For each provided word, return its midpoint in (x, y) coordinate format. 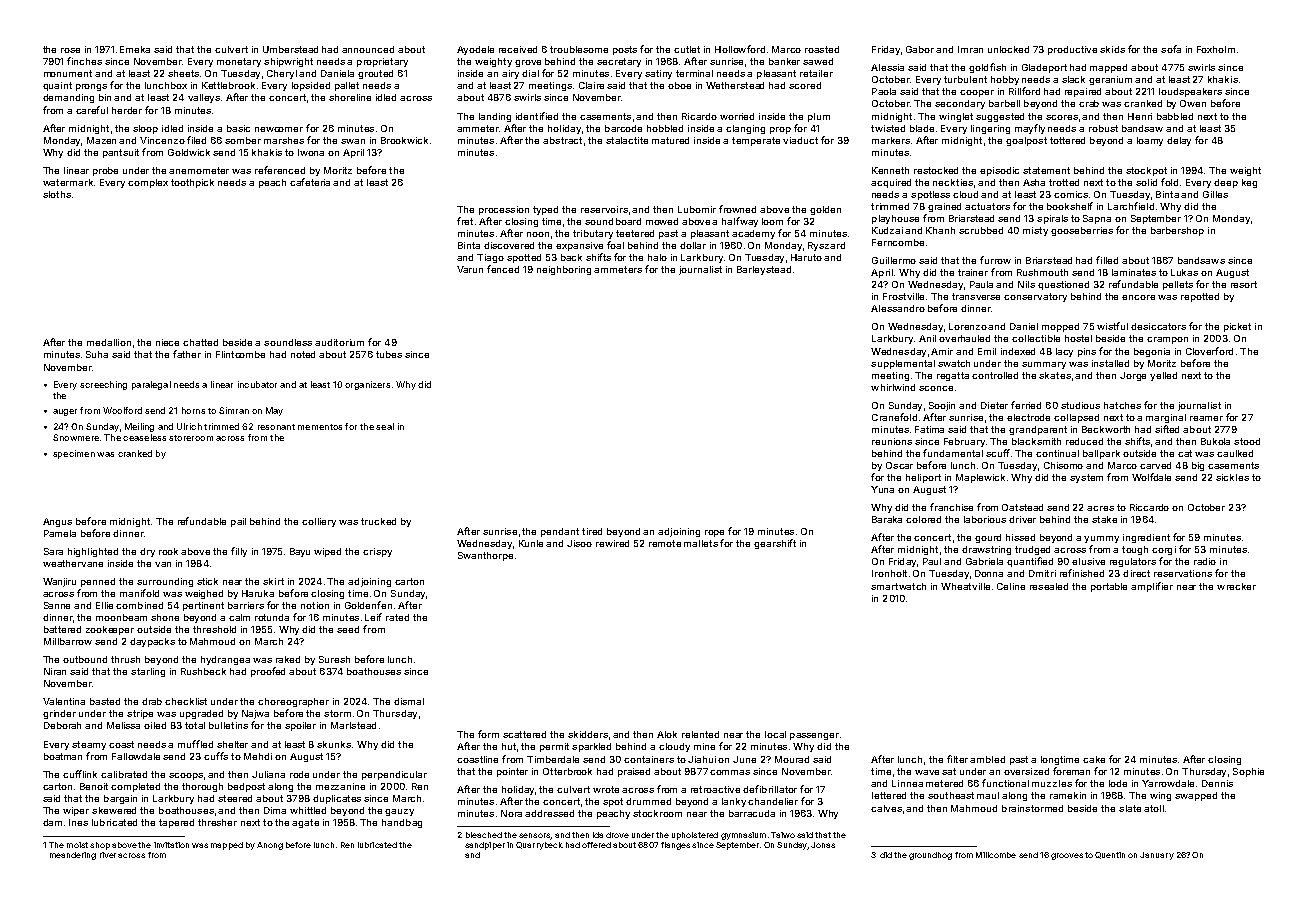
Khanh (940, 230)
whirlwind (893, 387)
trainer (973, 272)
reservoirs (604, 209)
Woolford (122, 410)
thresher (217, 822)
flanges (675, 846)
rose (70, 50)
